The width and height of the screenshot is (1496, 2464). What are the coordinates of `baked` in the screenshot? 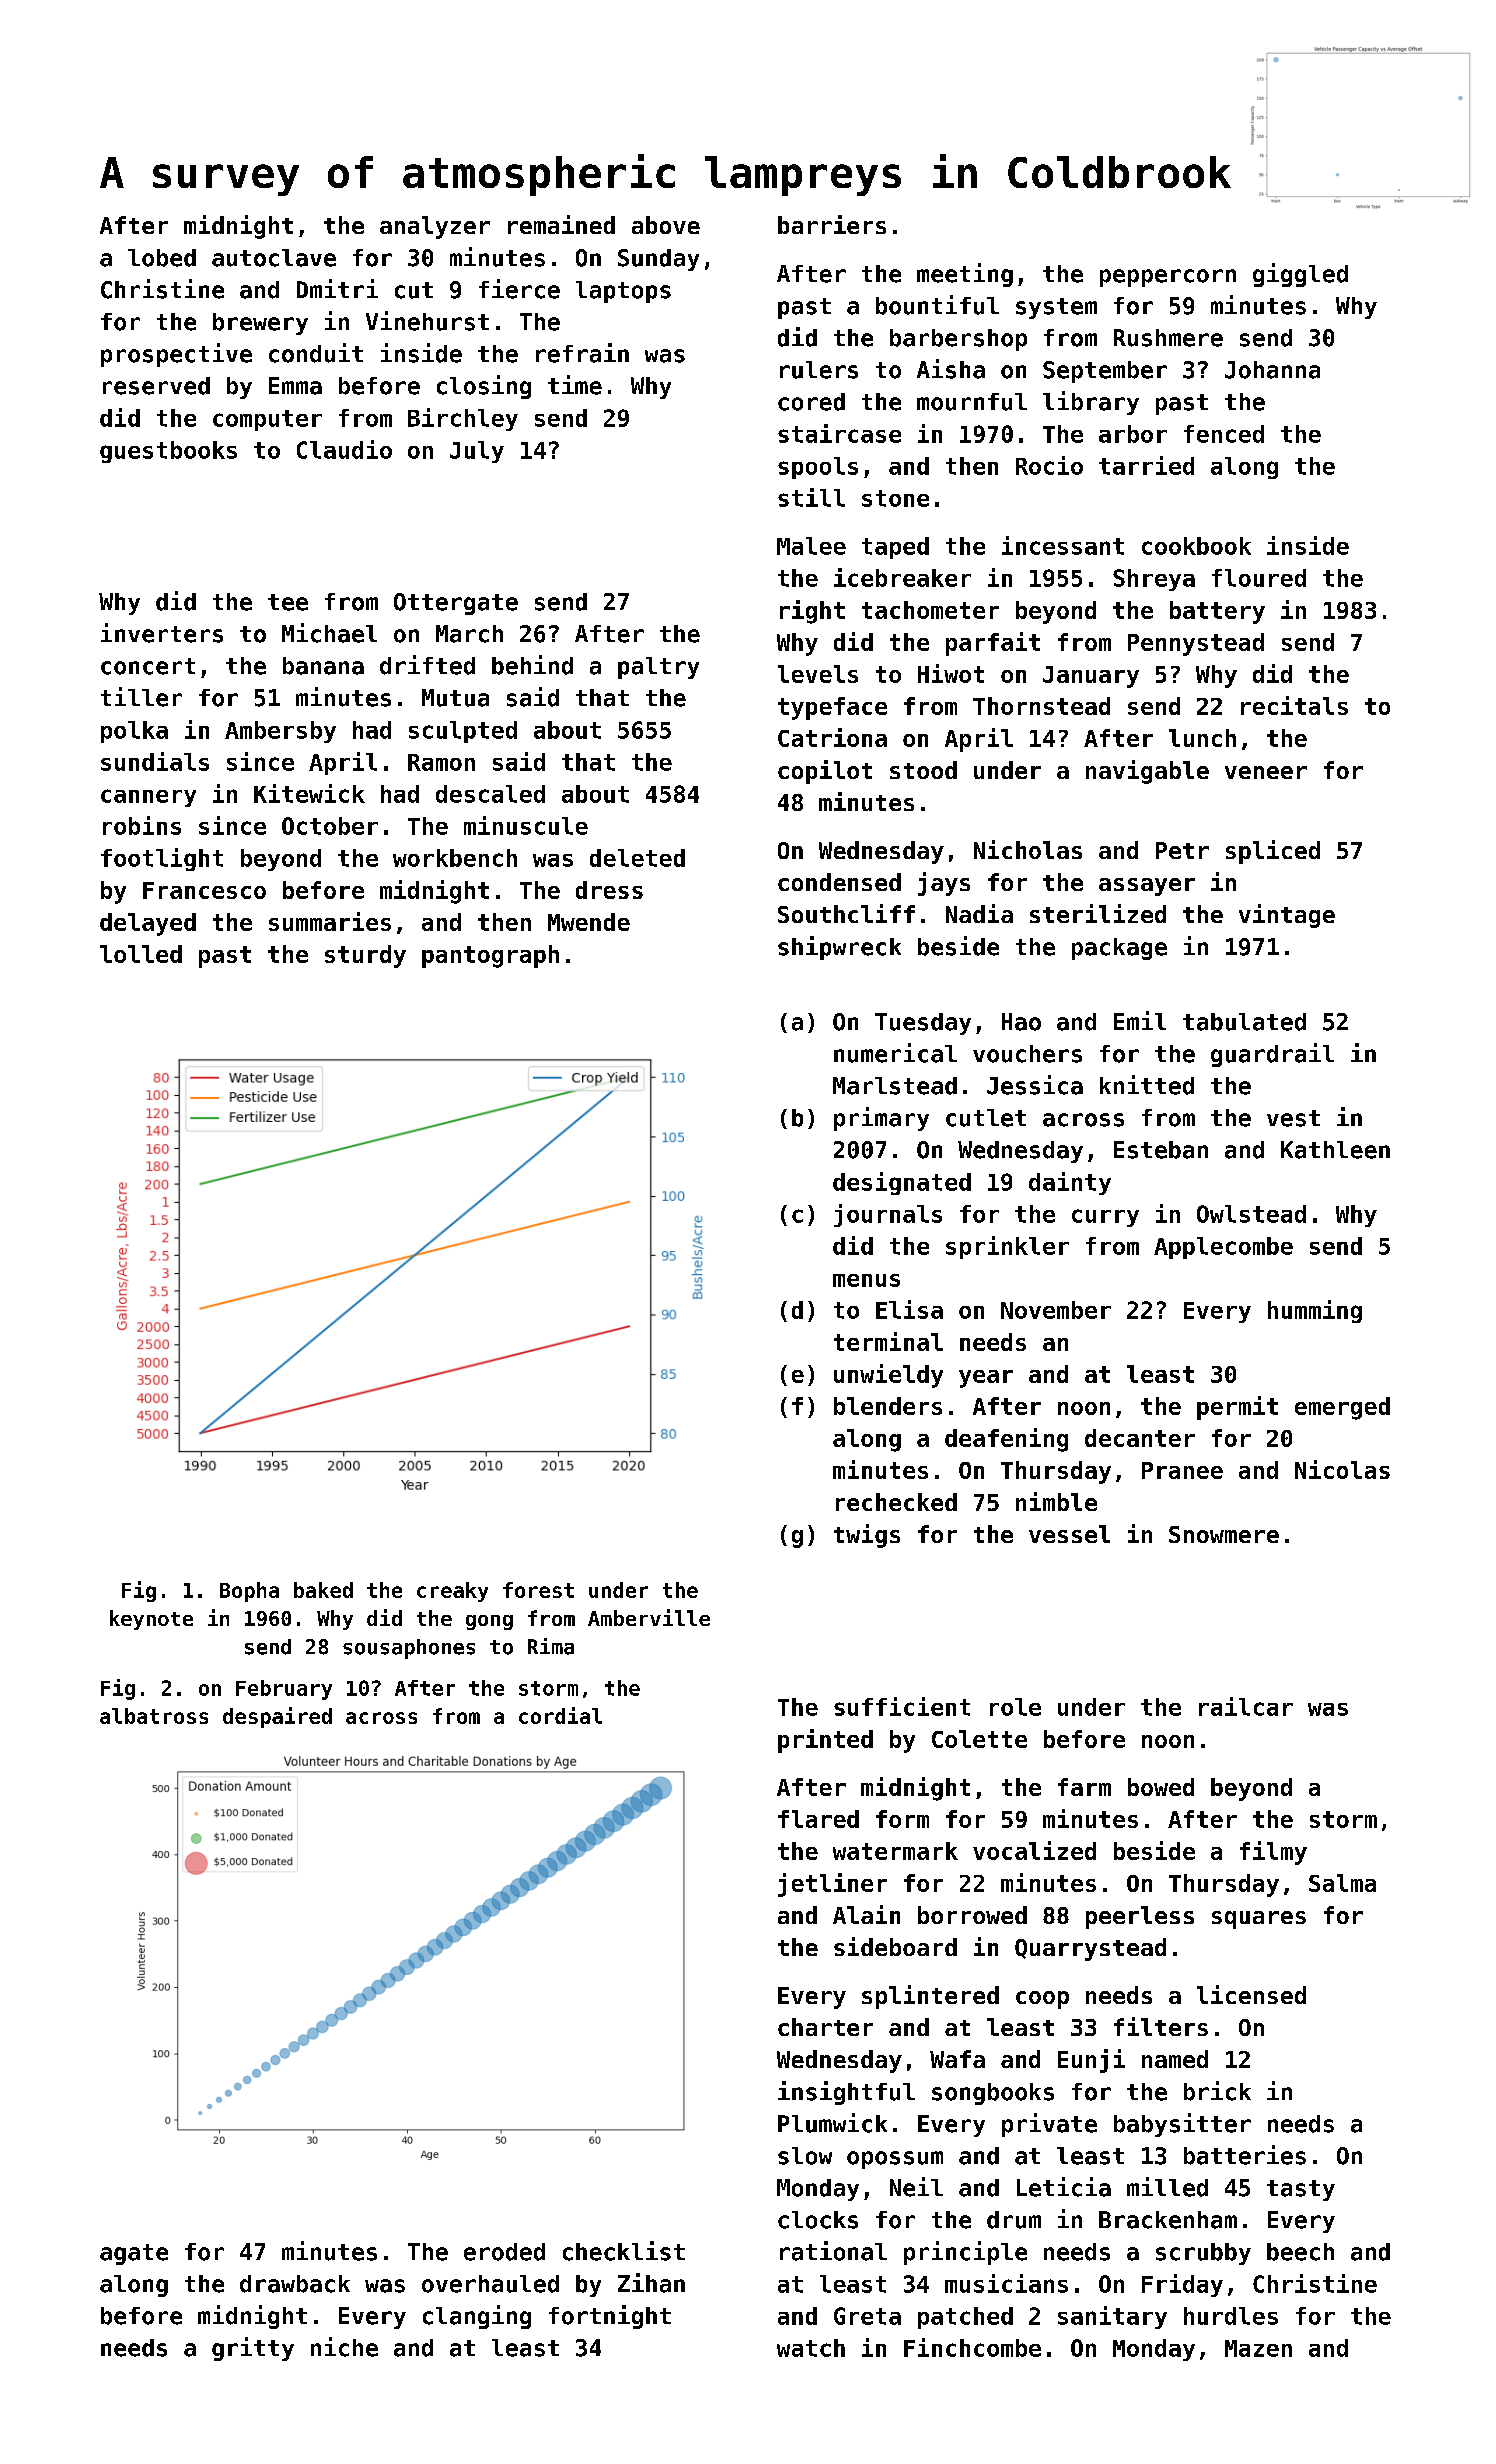 It's located at (323, 1590).
